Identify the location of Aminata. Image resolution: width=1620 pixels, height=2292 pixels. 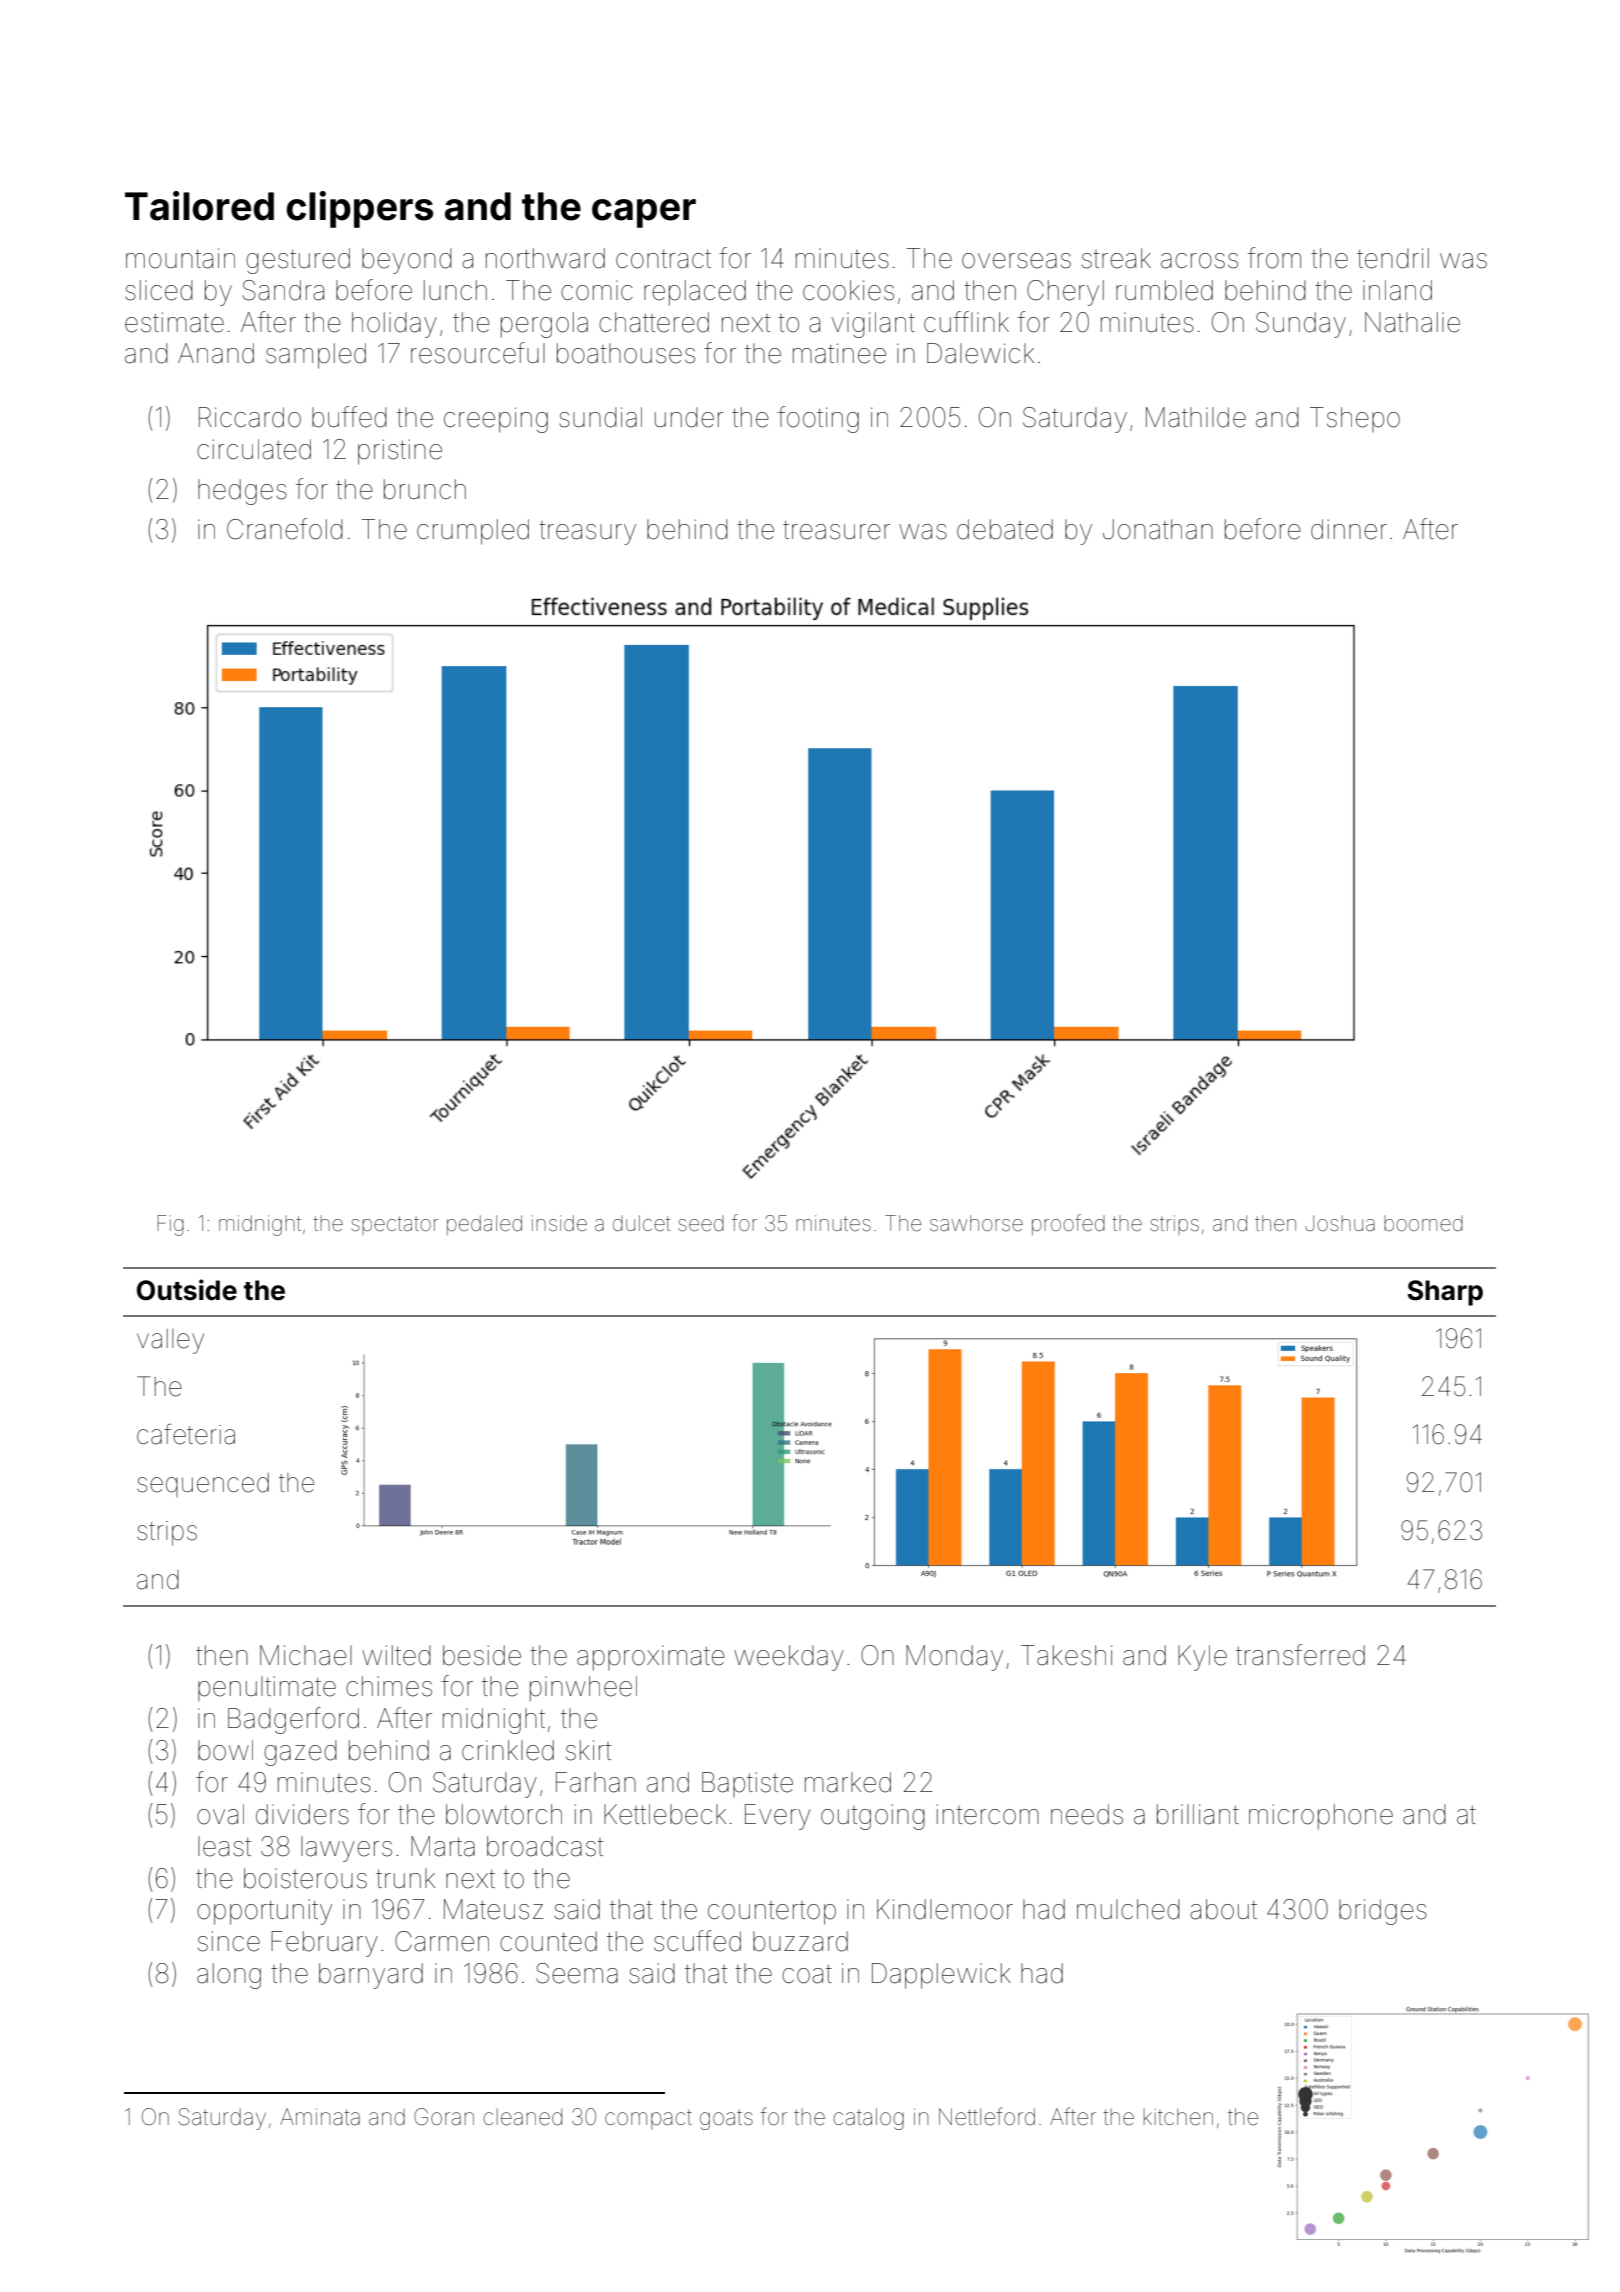
(320, 2117).
